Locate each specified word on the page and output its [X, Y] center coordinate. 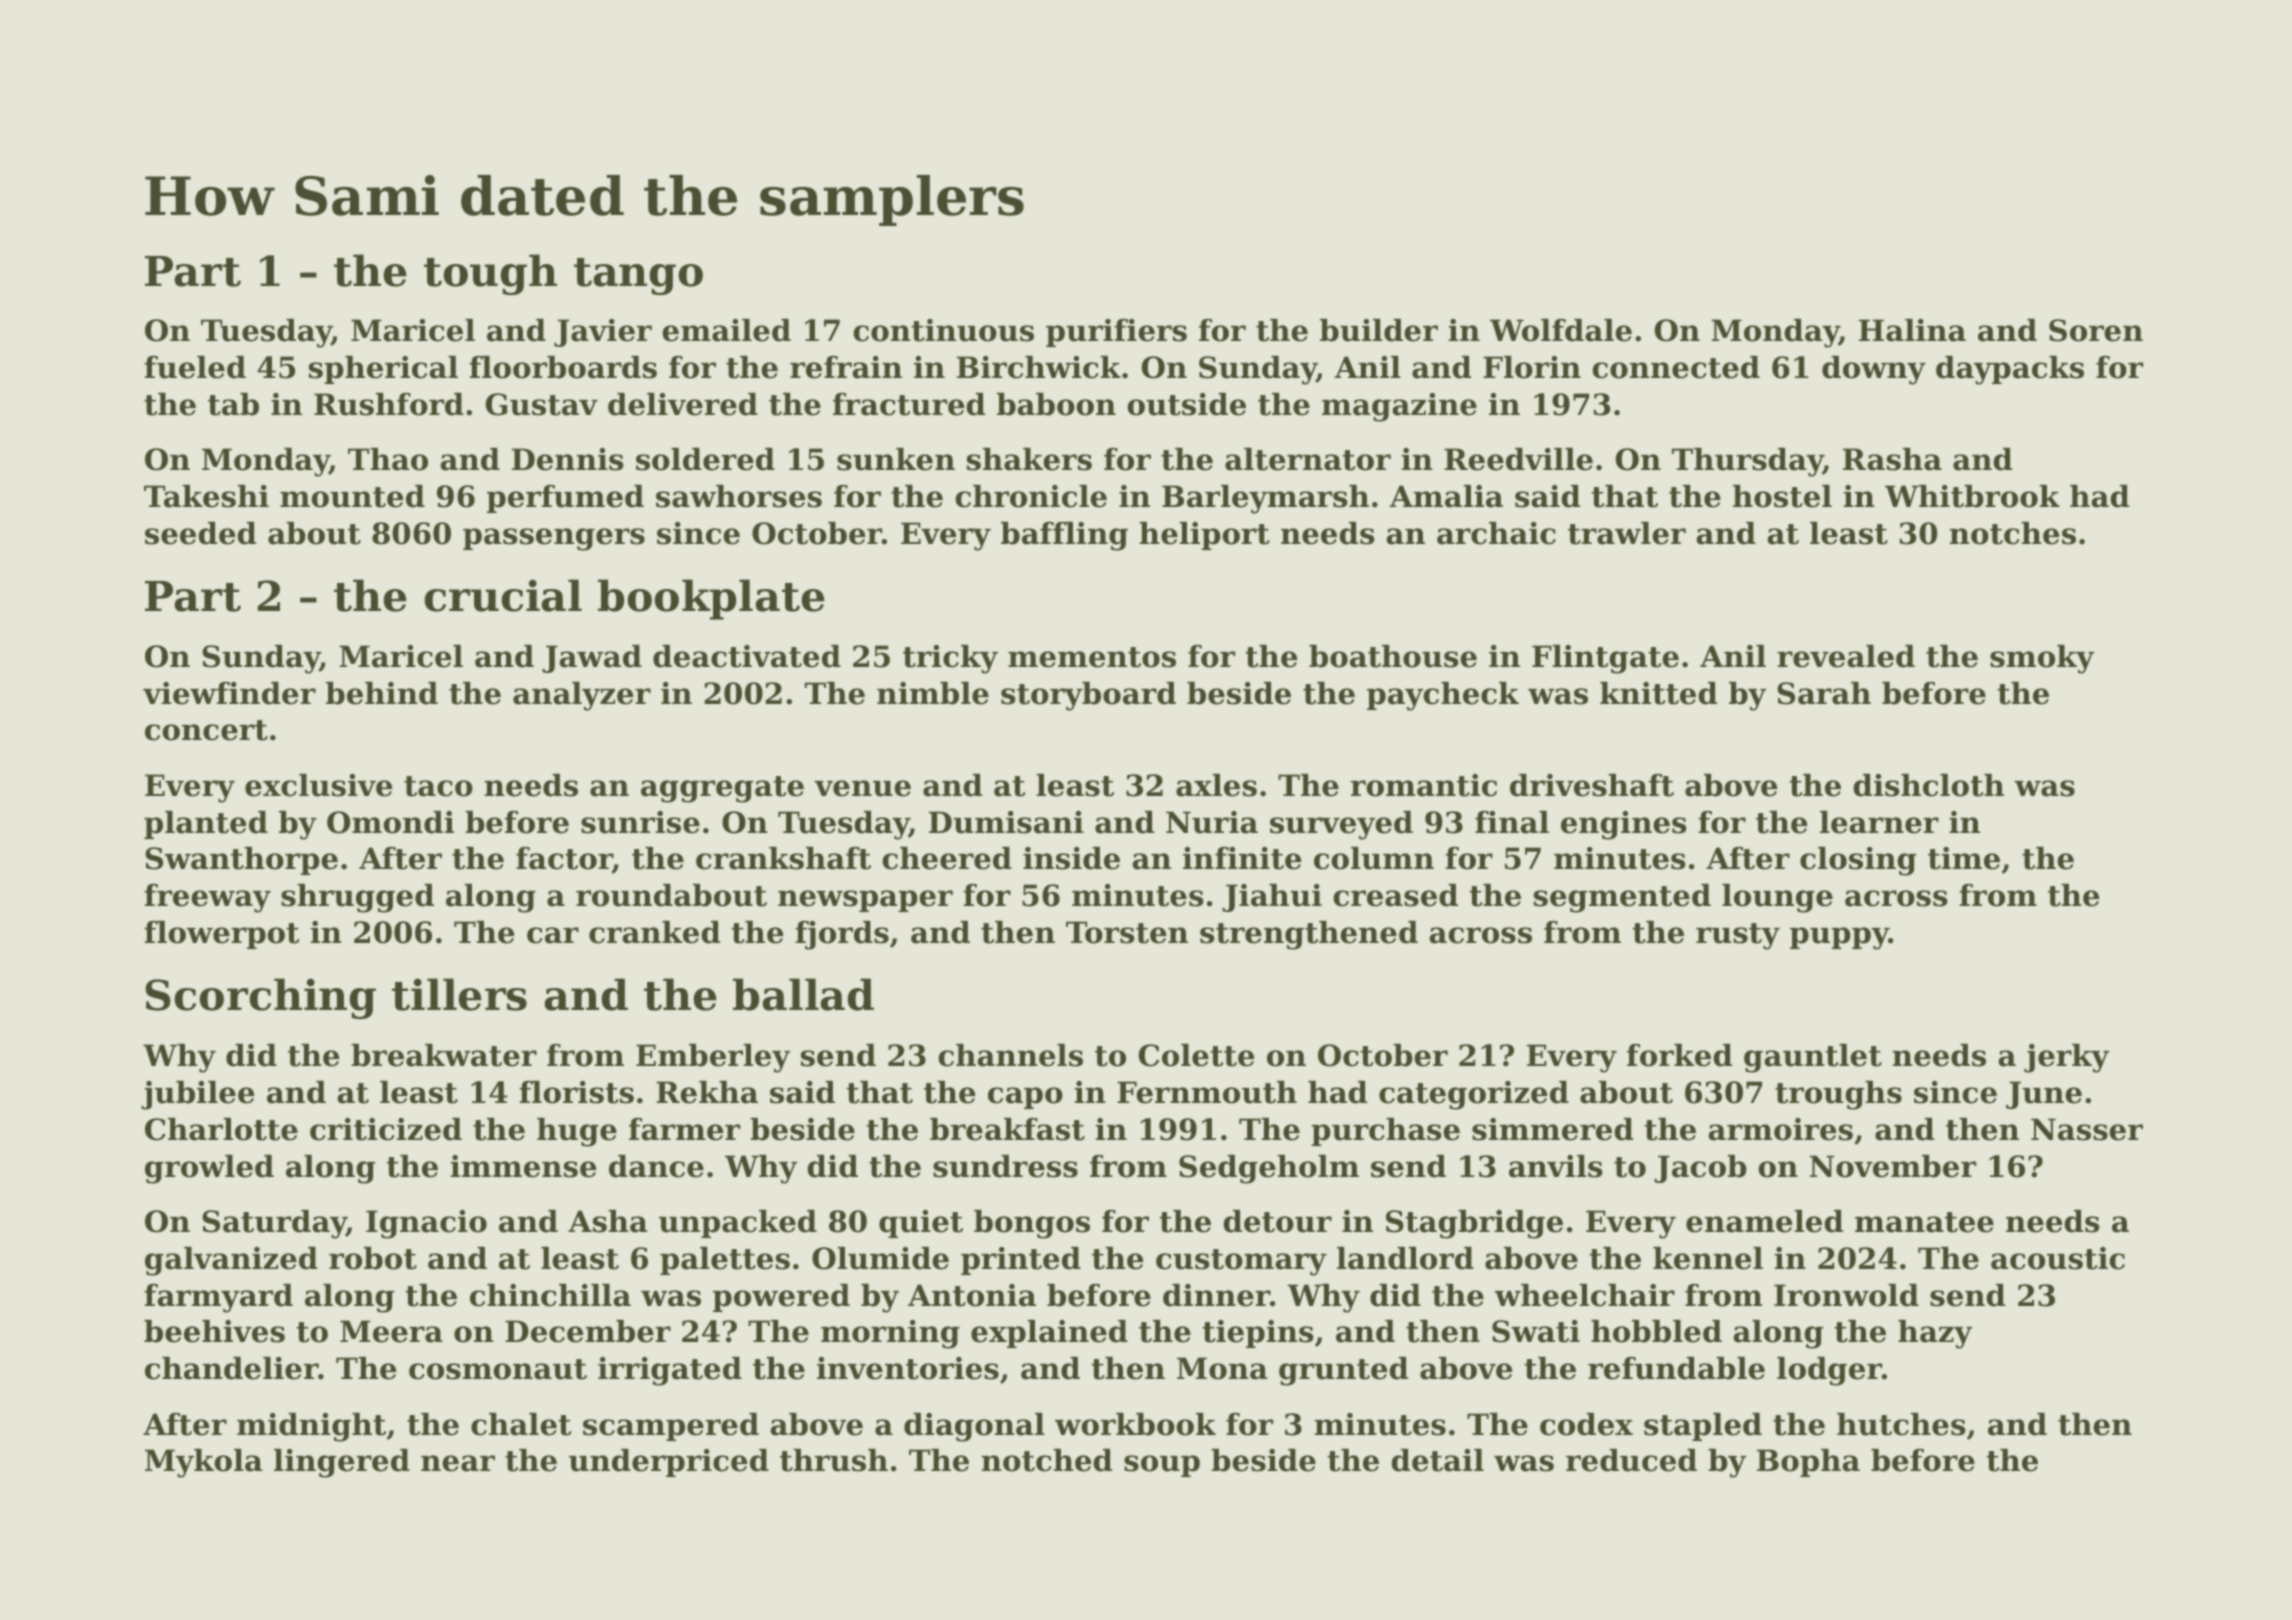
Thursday [1747, 462]
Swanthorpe [241, 861]
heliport [1204, 536]
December [588, 1331]
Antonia [972, 1295]
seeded [201, 533]
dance [656, 1166]
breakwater [444, 1055]
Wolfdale [1561, 330]
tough [490, 274]
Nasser [2087, 1129]
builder [1379, 330]
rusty [1738, 936]
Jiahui [1272, 898]
